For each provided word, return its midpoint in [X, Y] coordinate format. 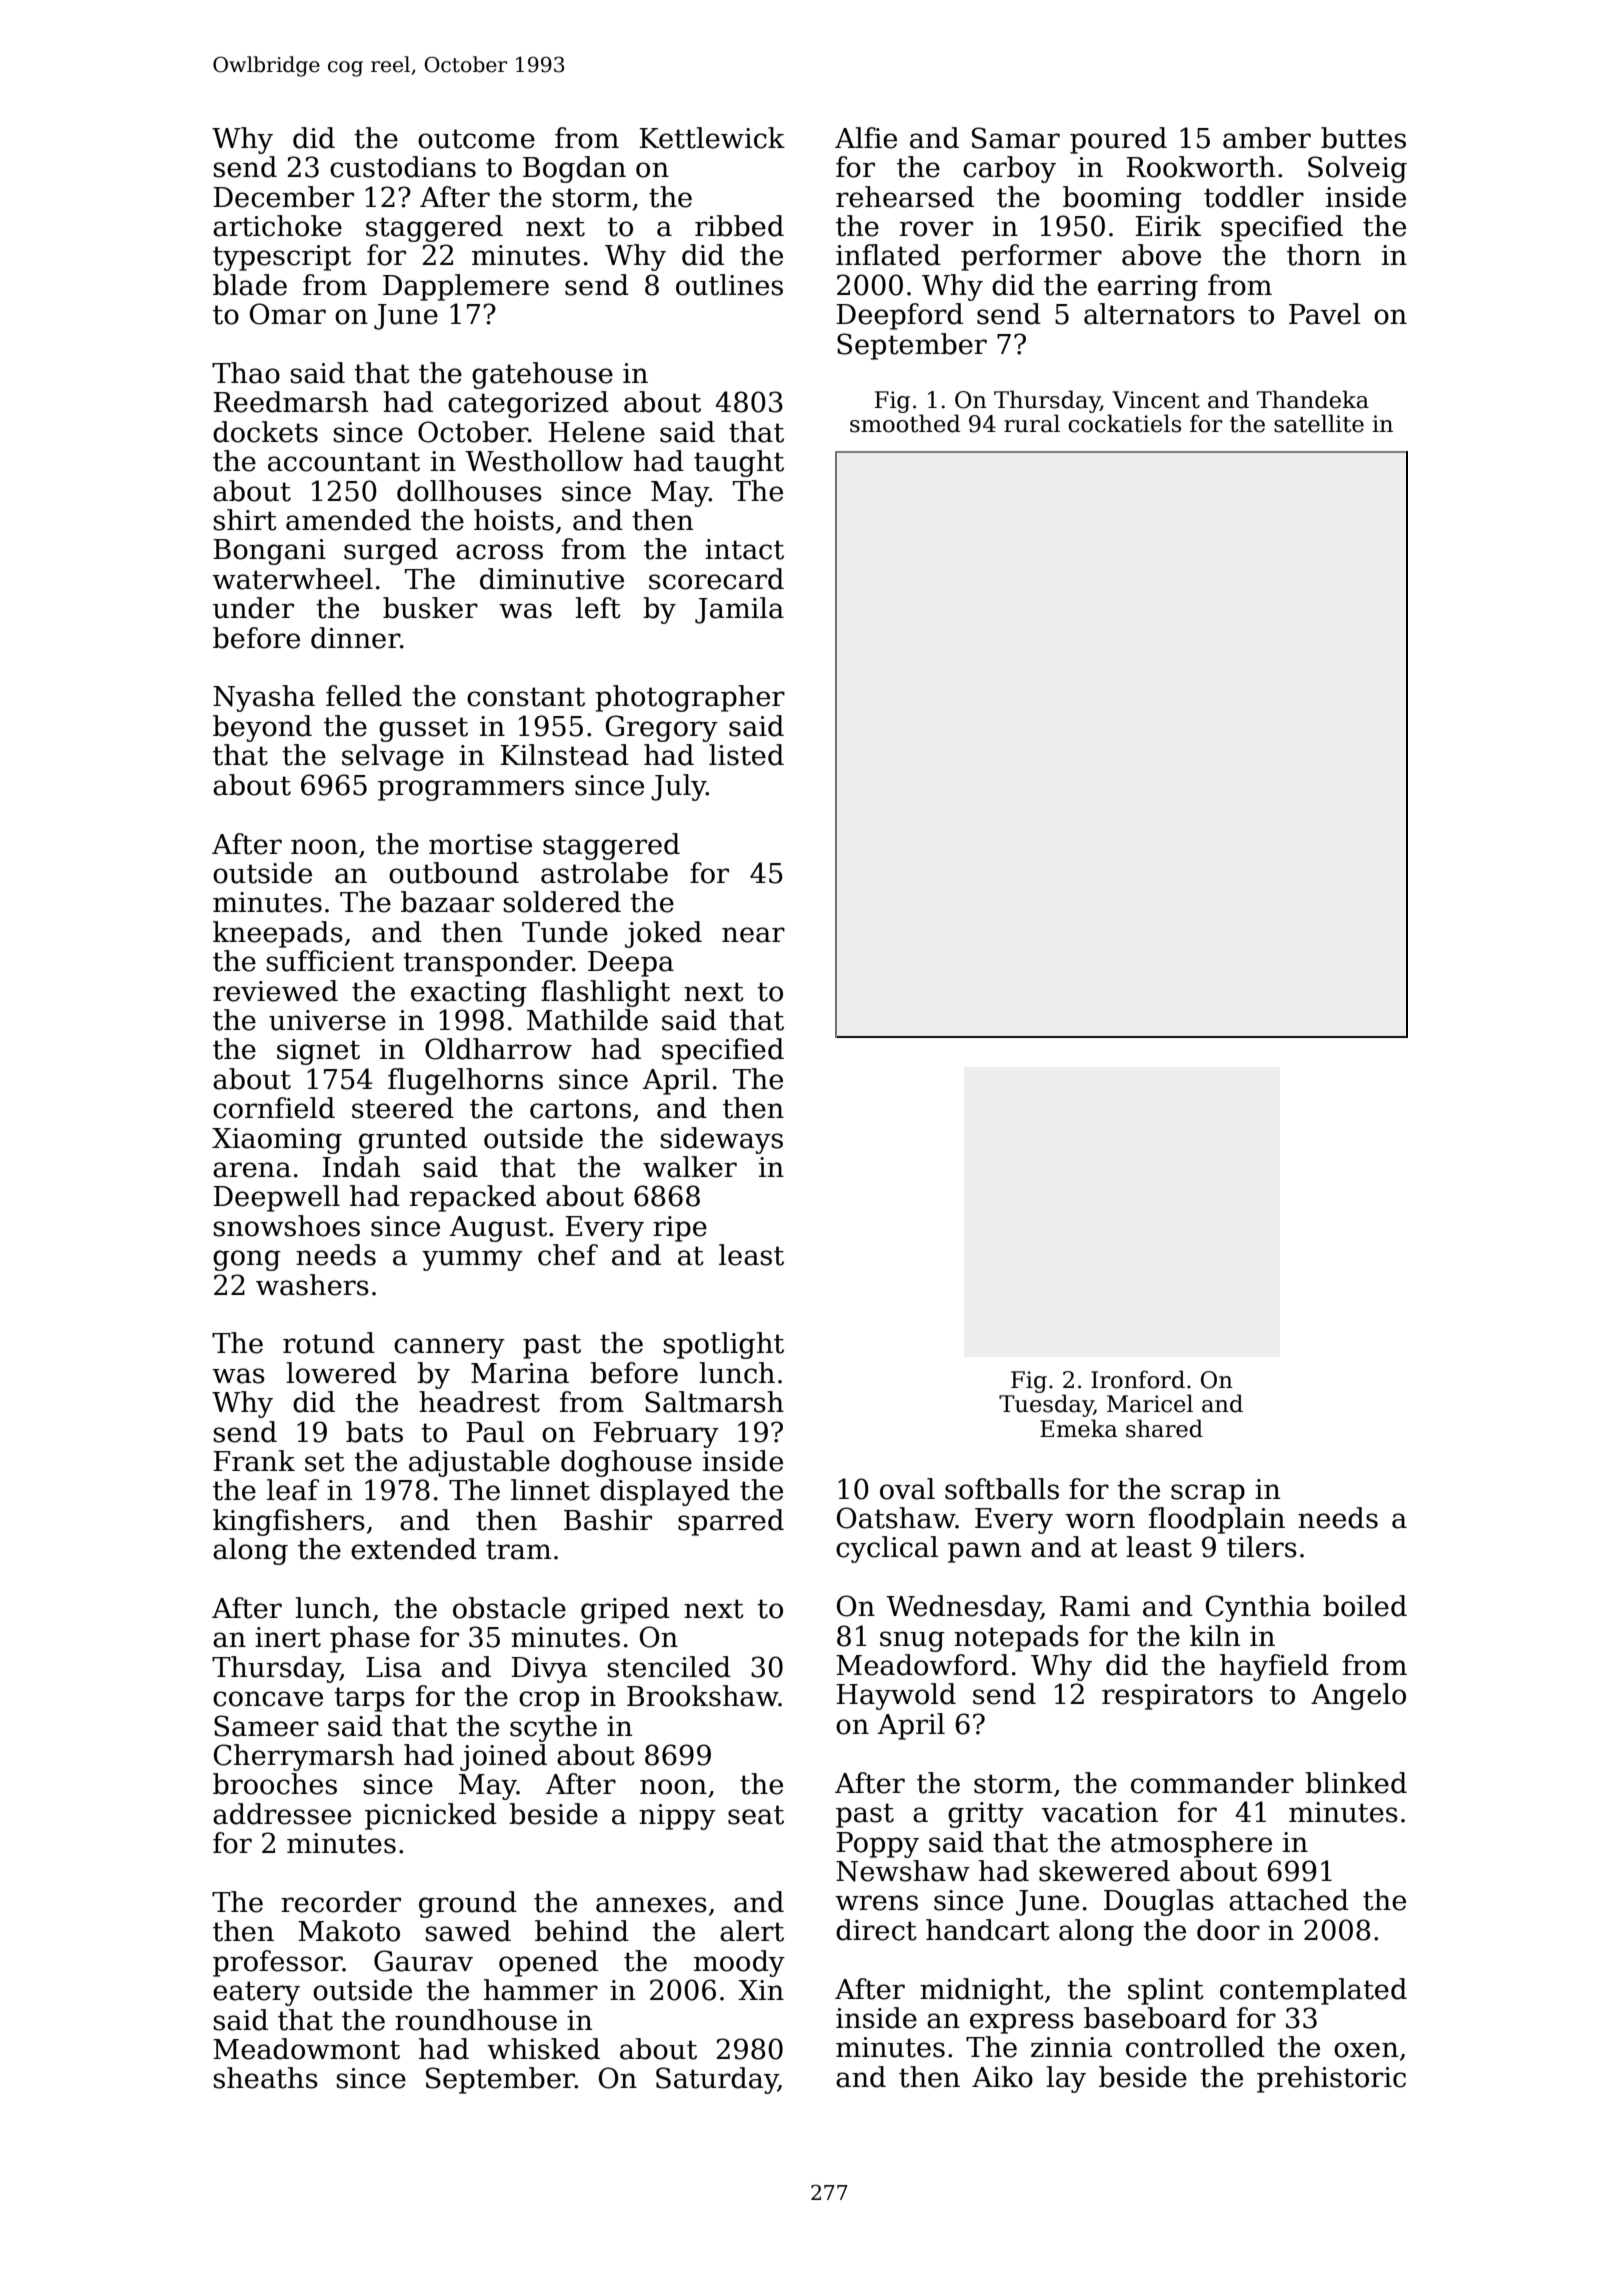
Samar [1016, 138]
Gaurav [423, 1961]
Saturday [717, 2080]
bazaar [447, 902]
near [753, 935]
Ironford [1138, 1379]
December [283, 197]
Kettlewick [712, 138]
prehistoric [1331, 2079]
